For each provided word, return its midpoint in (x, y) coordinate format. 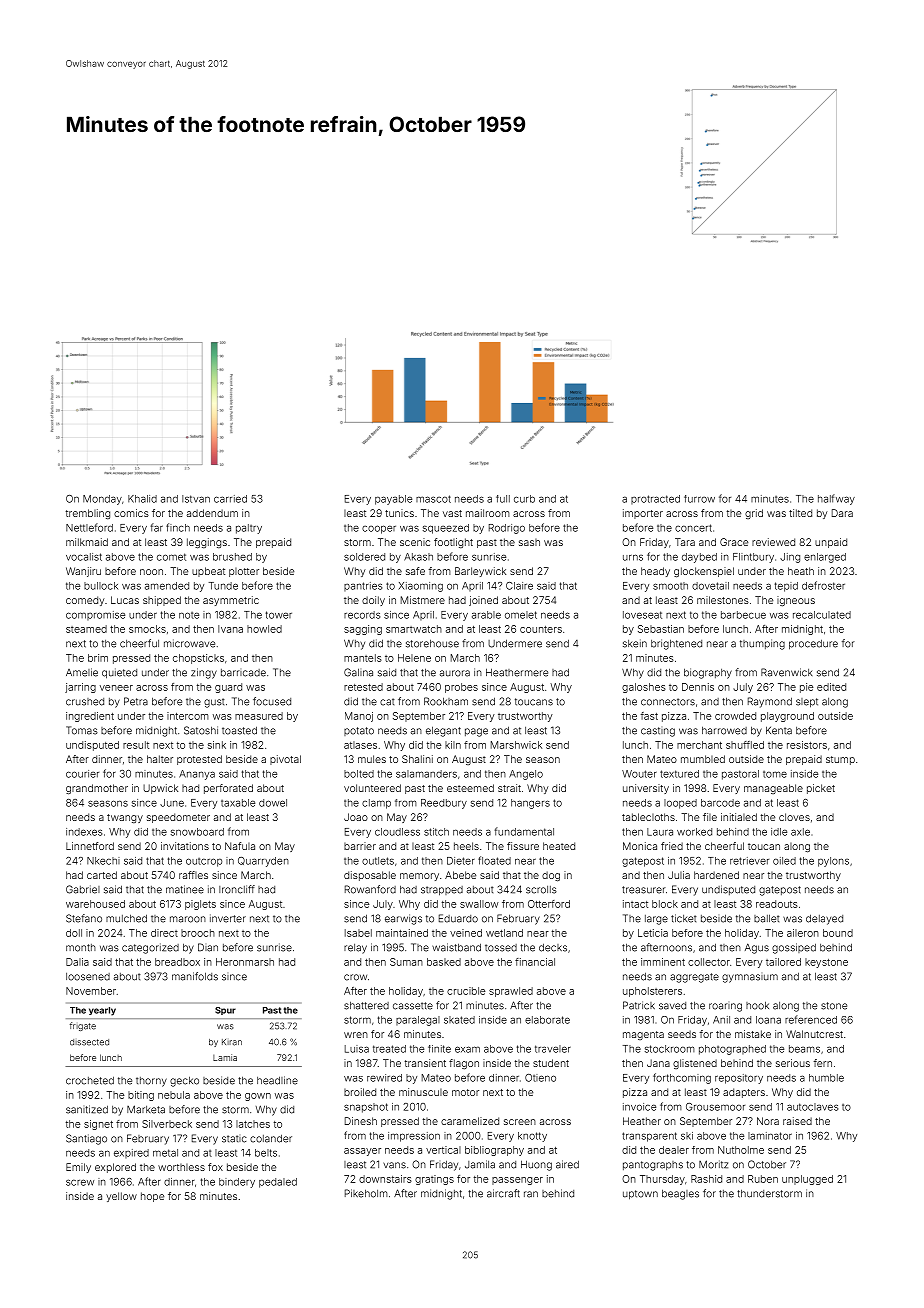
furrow (699, 499)
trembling (88, 514)
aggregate (694, 978)
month (81, 948)
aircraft (503, 1193)
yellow (121, 1197)
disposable (370, 876)
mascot (433, 499)
